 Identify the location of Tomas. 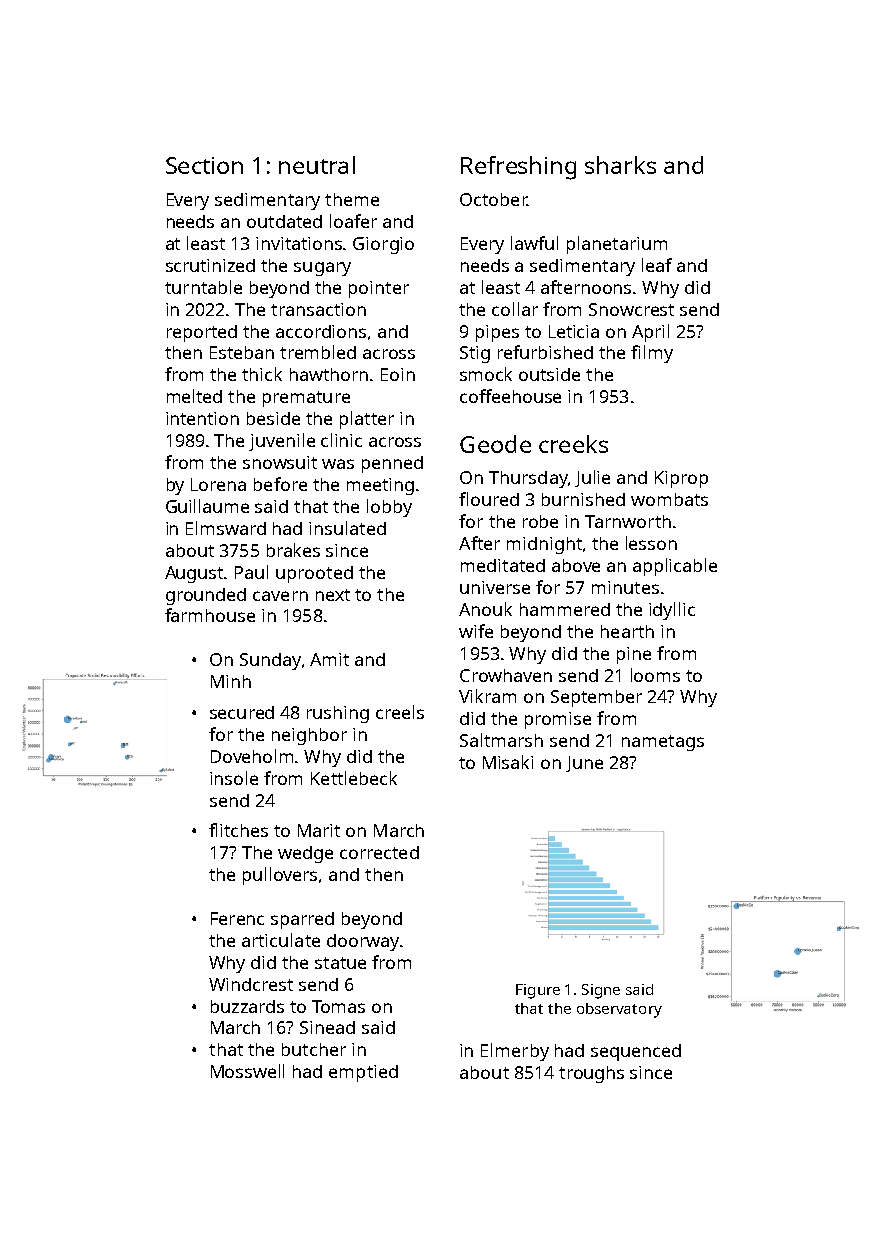
(338, 1006).
